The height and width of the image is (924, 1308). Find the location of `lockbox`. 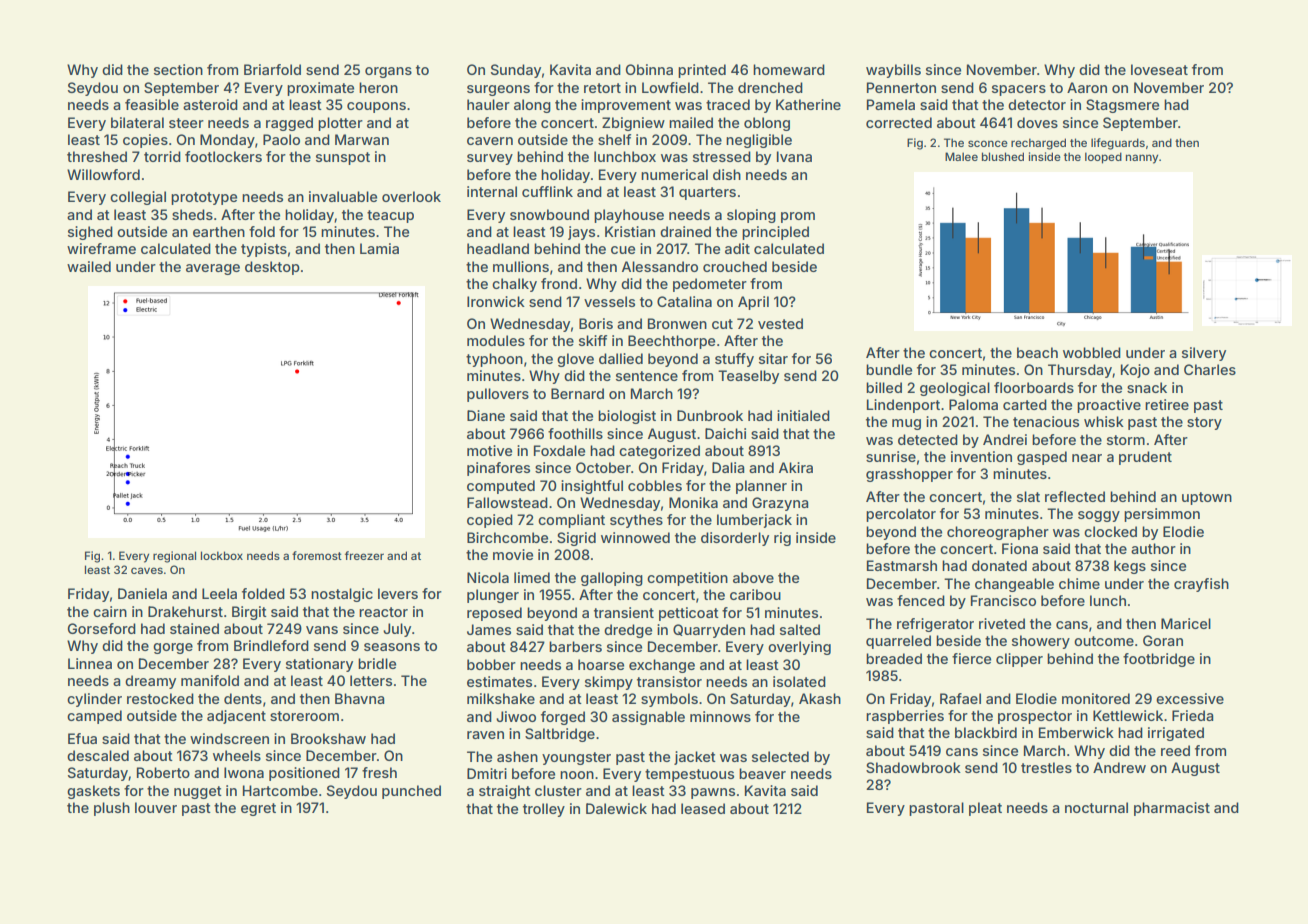

lockbox is located at coordinates (222, 555).
